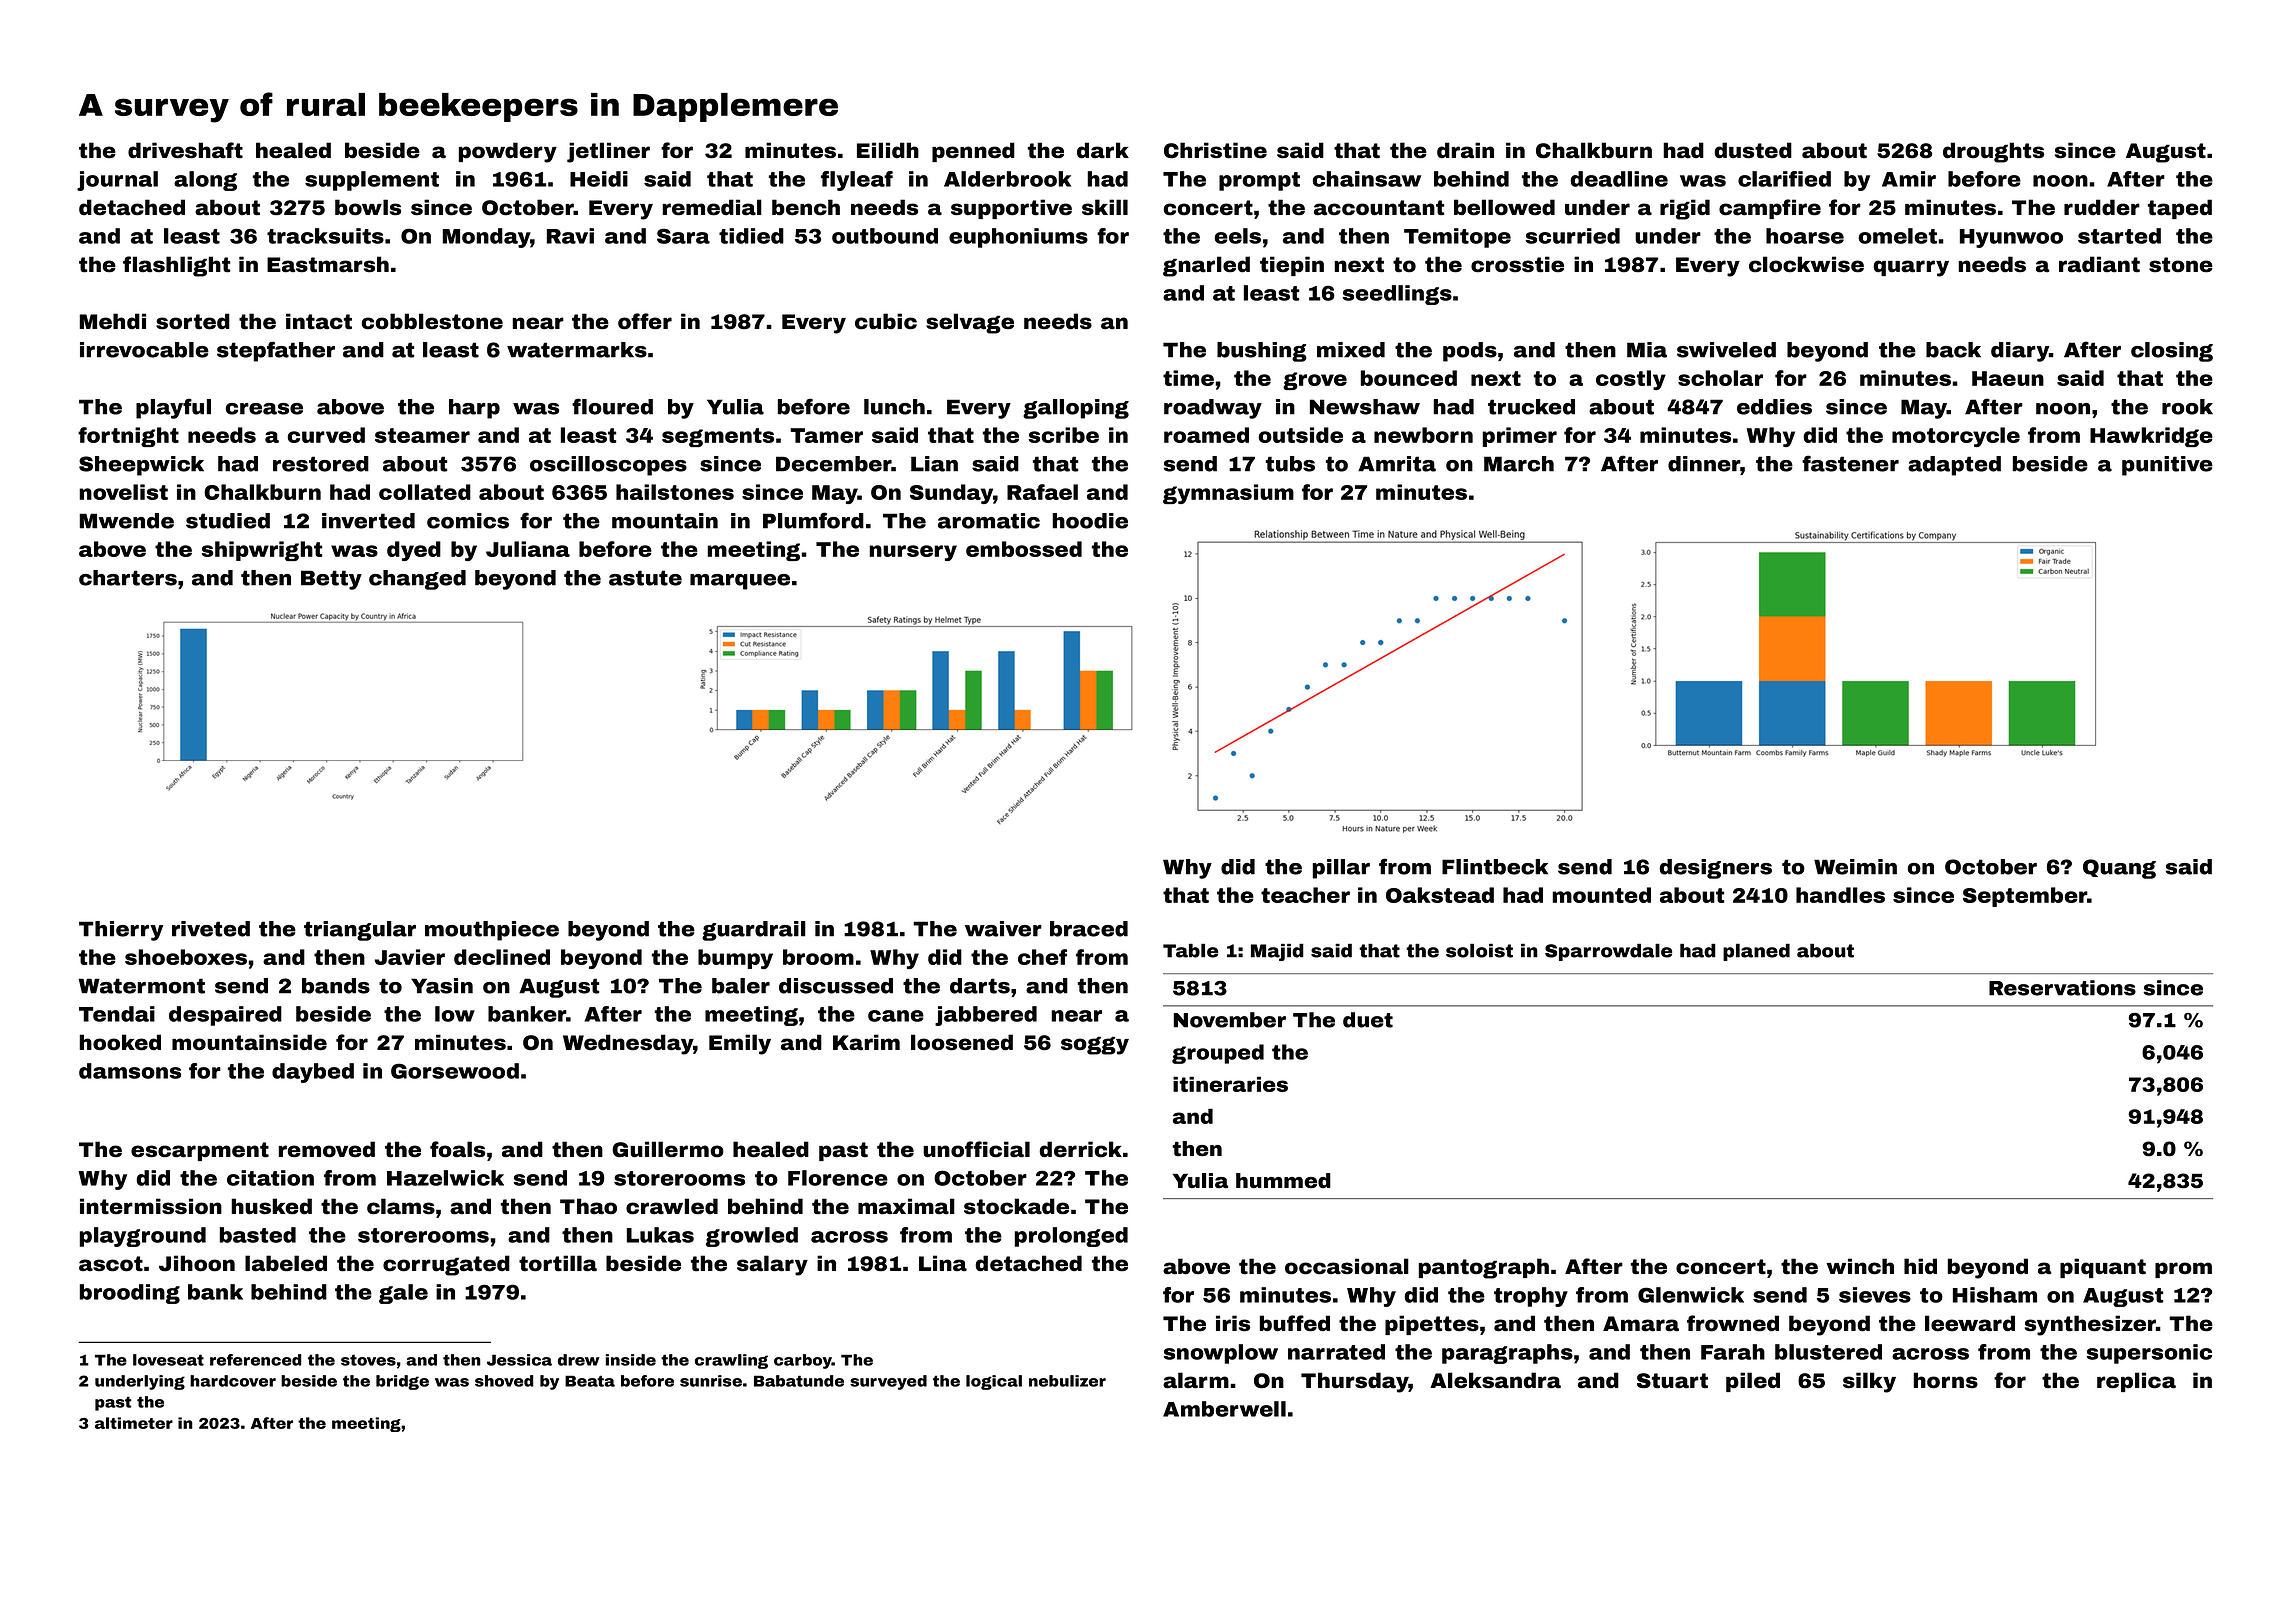 This image has height=1620, width=2292. Describe the element at coordinates (1806, 264) in the image. I see `clockwise` at that location.
